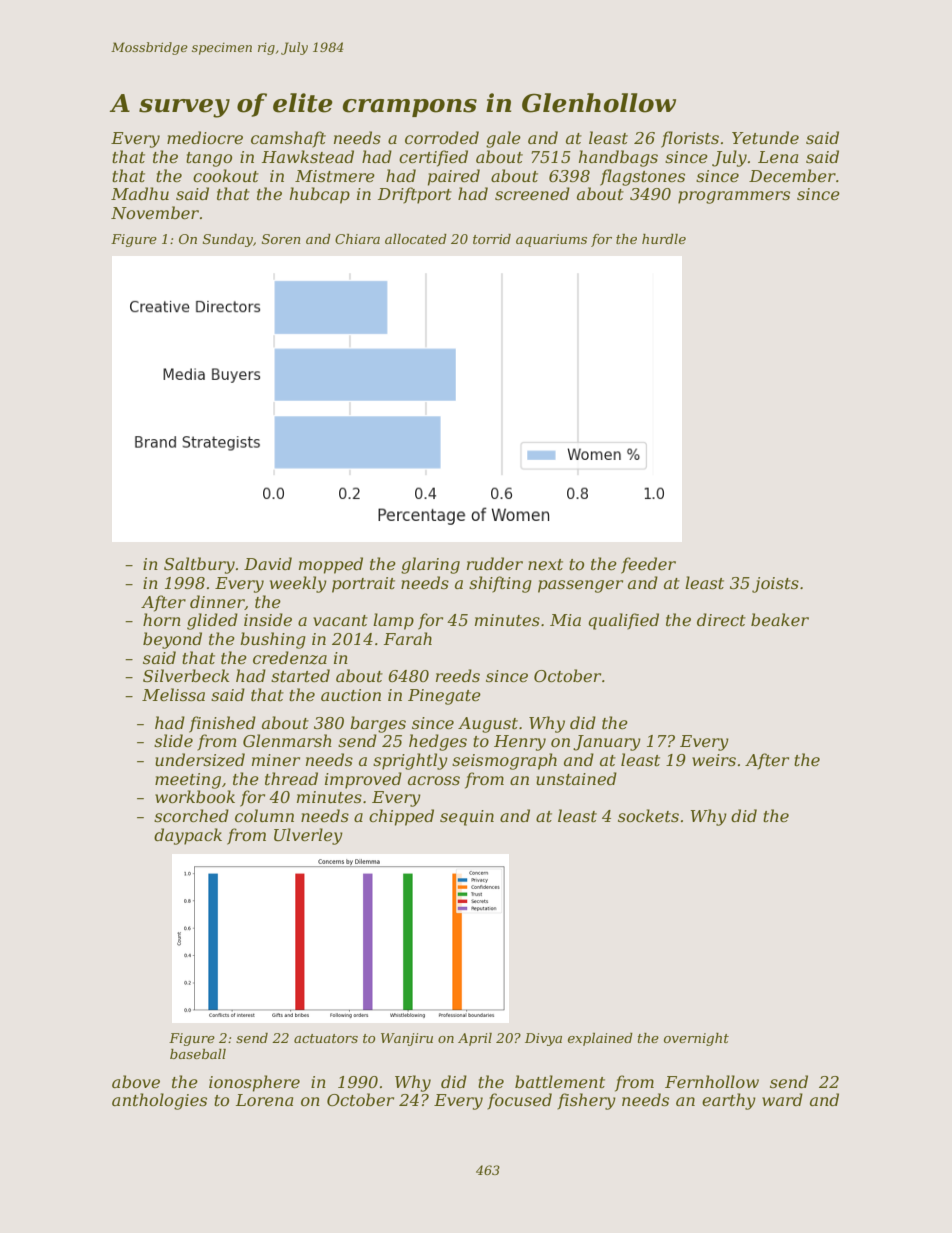 Image resolution: width=952 pixels, height=1233 pixels. What do you see at coordinates (416, 239) in the document?
I see `allocated` at bounding box center [416, 239].
